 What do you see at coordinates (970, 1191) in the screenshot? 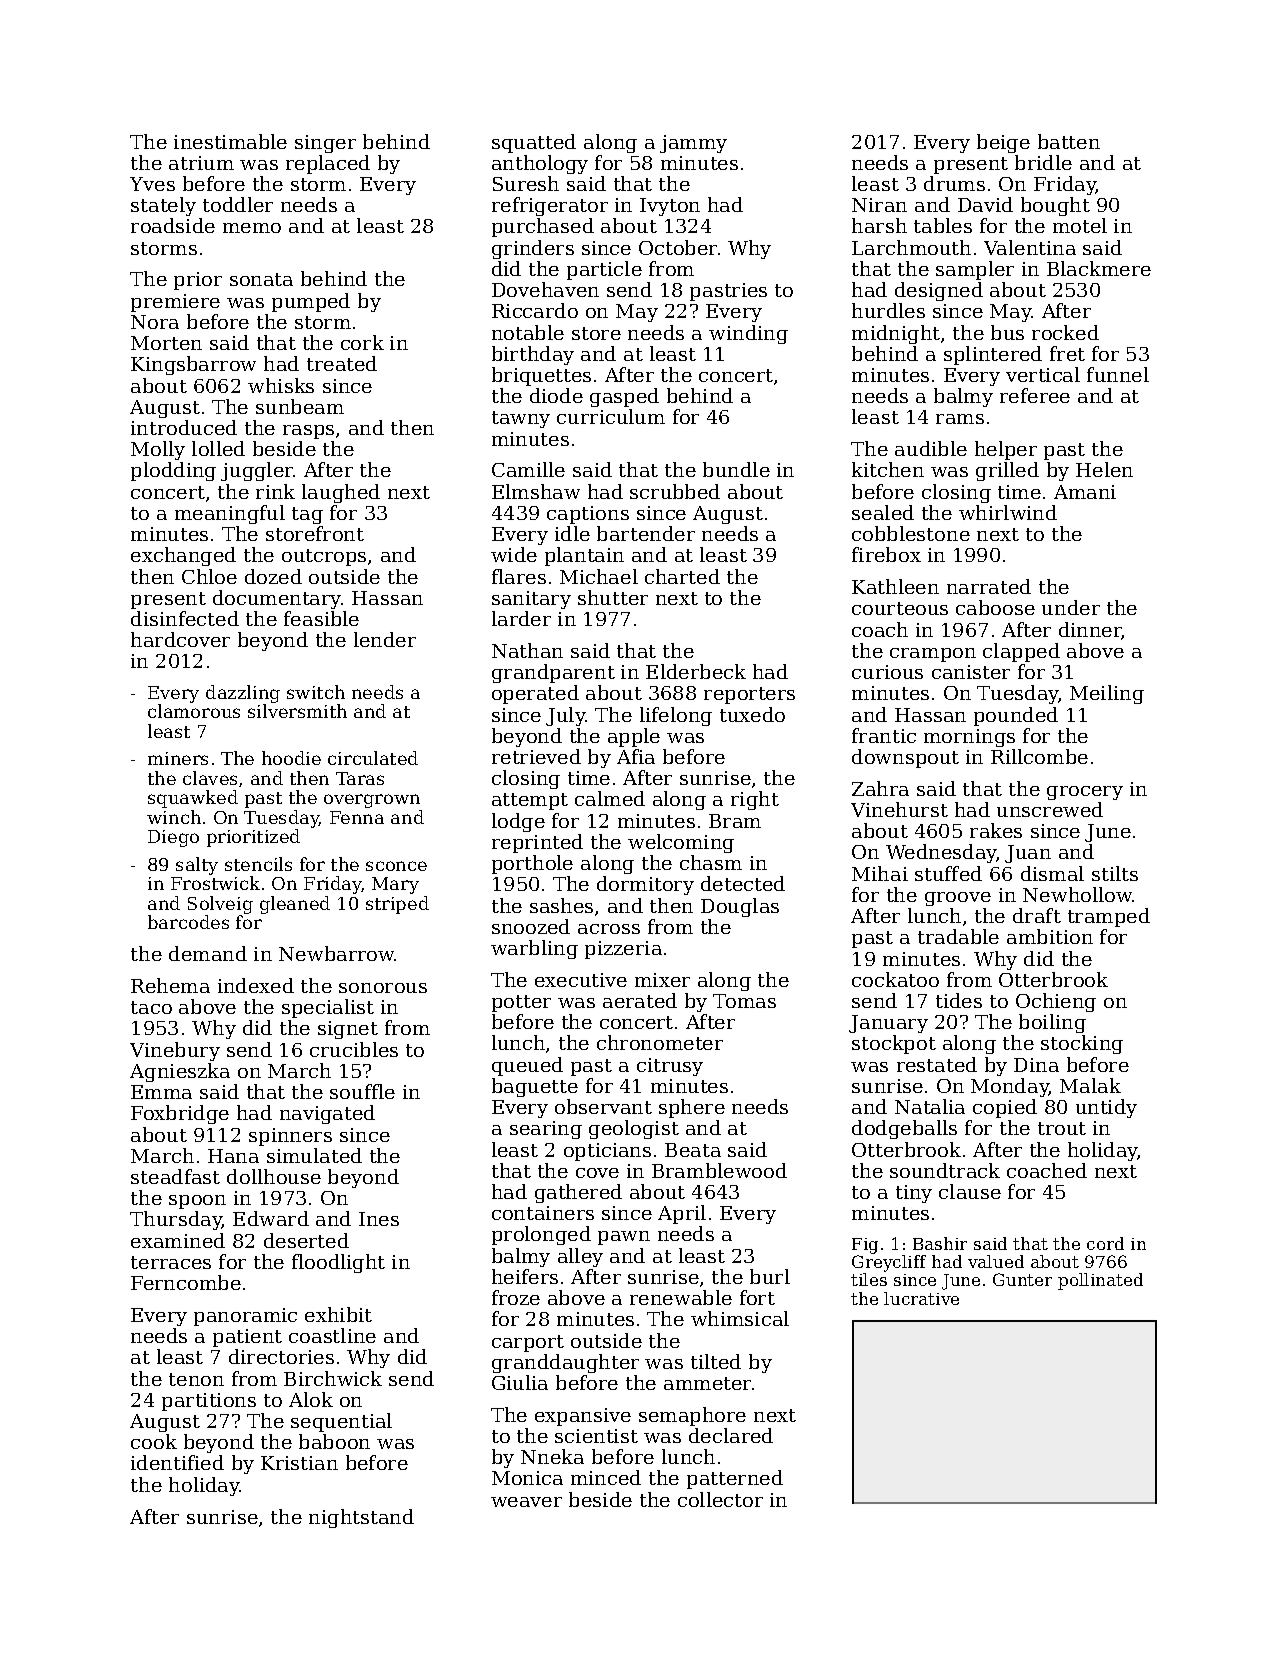
I see `clause` at bounding box center [970, 1191].
